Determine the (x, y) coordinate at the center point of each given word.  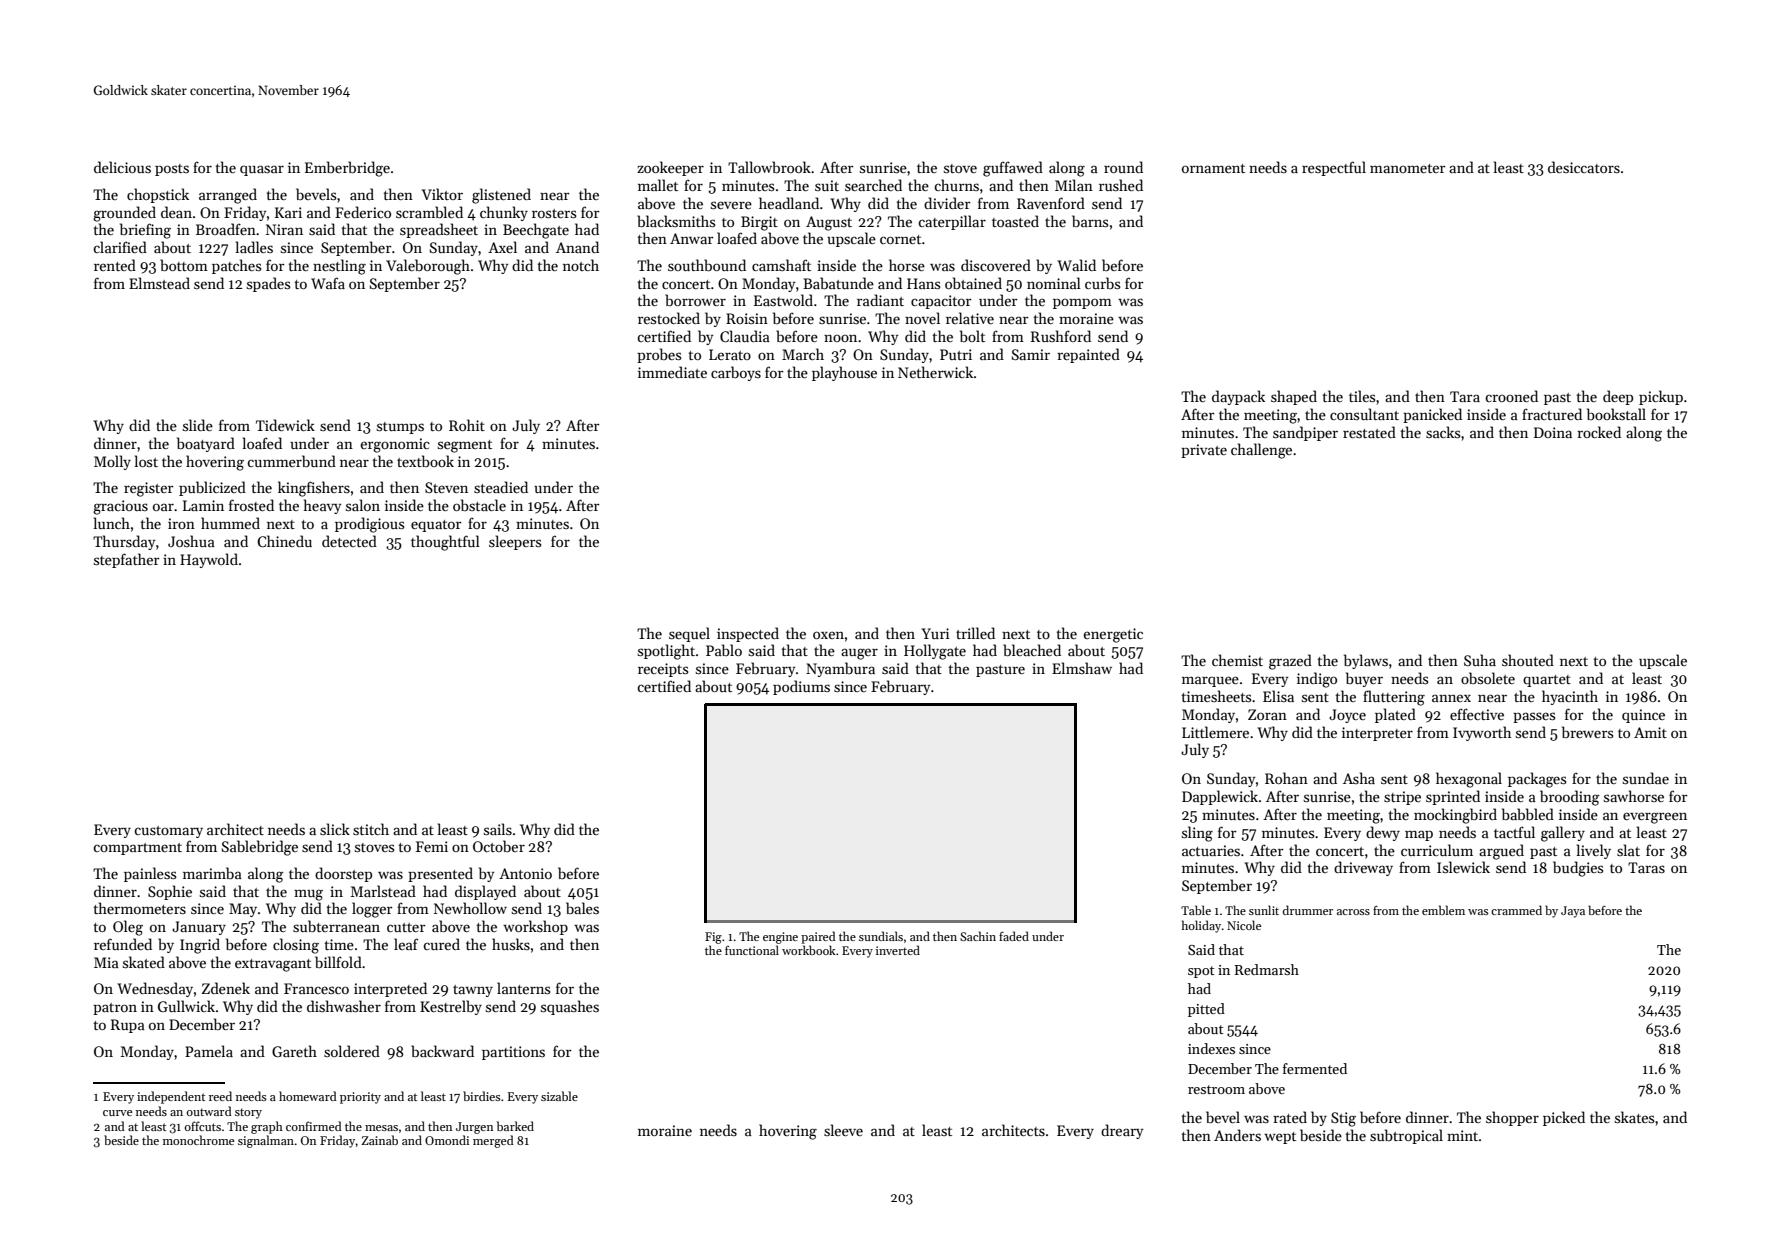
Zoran (1267, 714)
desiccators (1584, 167)
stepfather (127, 560)
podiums (801, 687)
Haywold (209, 560)
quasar (262, 170)
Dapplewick (1220, 797)
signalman (266, 1141)
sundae (1646, 778)
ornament (1213, 168)
